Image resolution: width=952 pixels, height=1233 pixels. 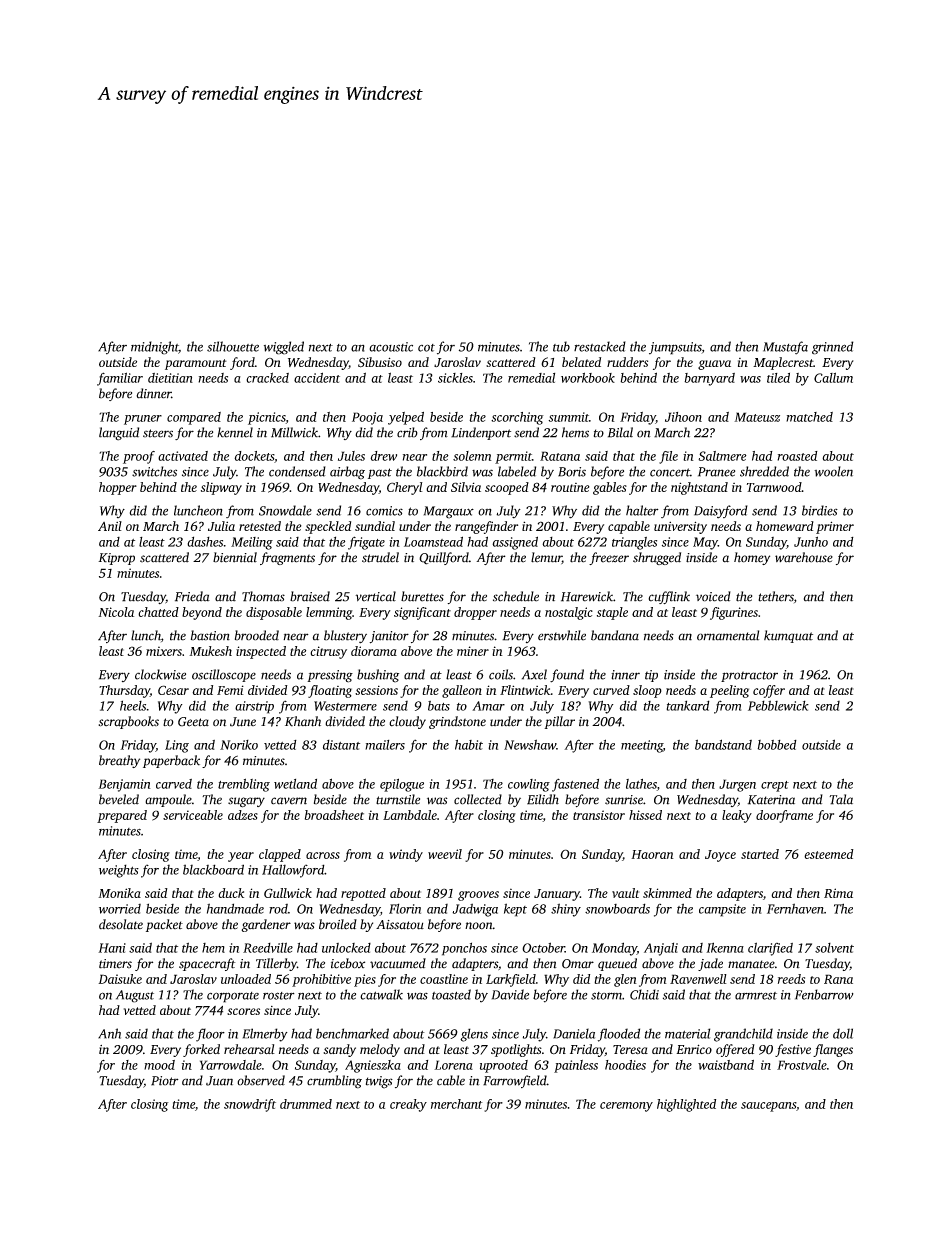 What do you see at coordinates (788, 636) in the image?
I see `kumquat` at bounding box center [788, 636].
